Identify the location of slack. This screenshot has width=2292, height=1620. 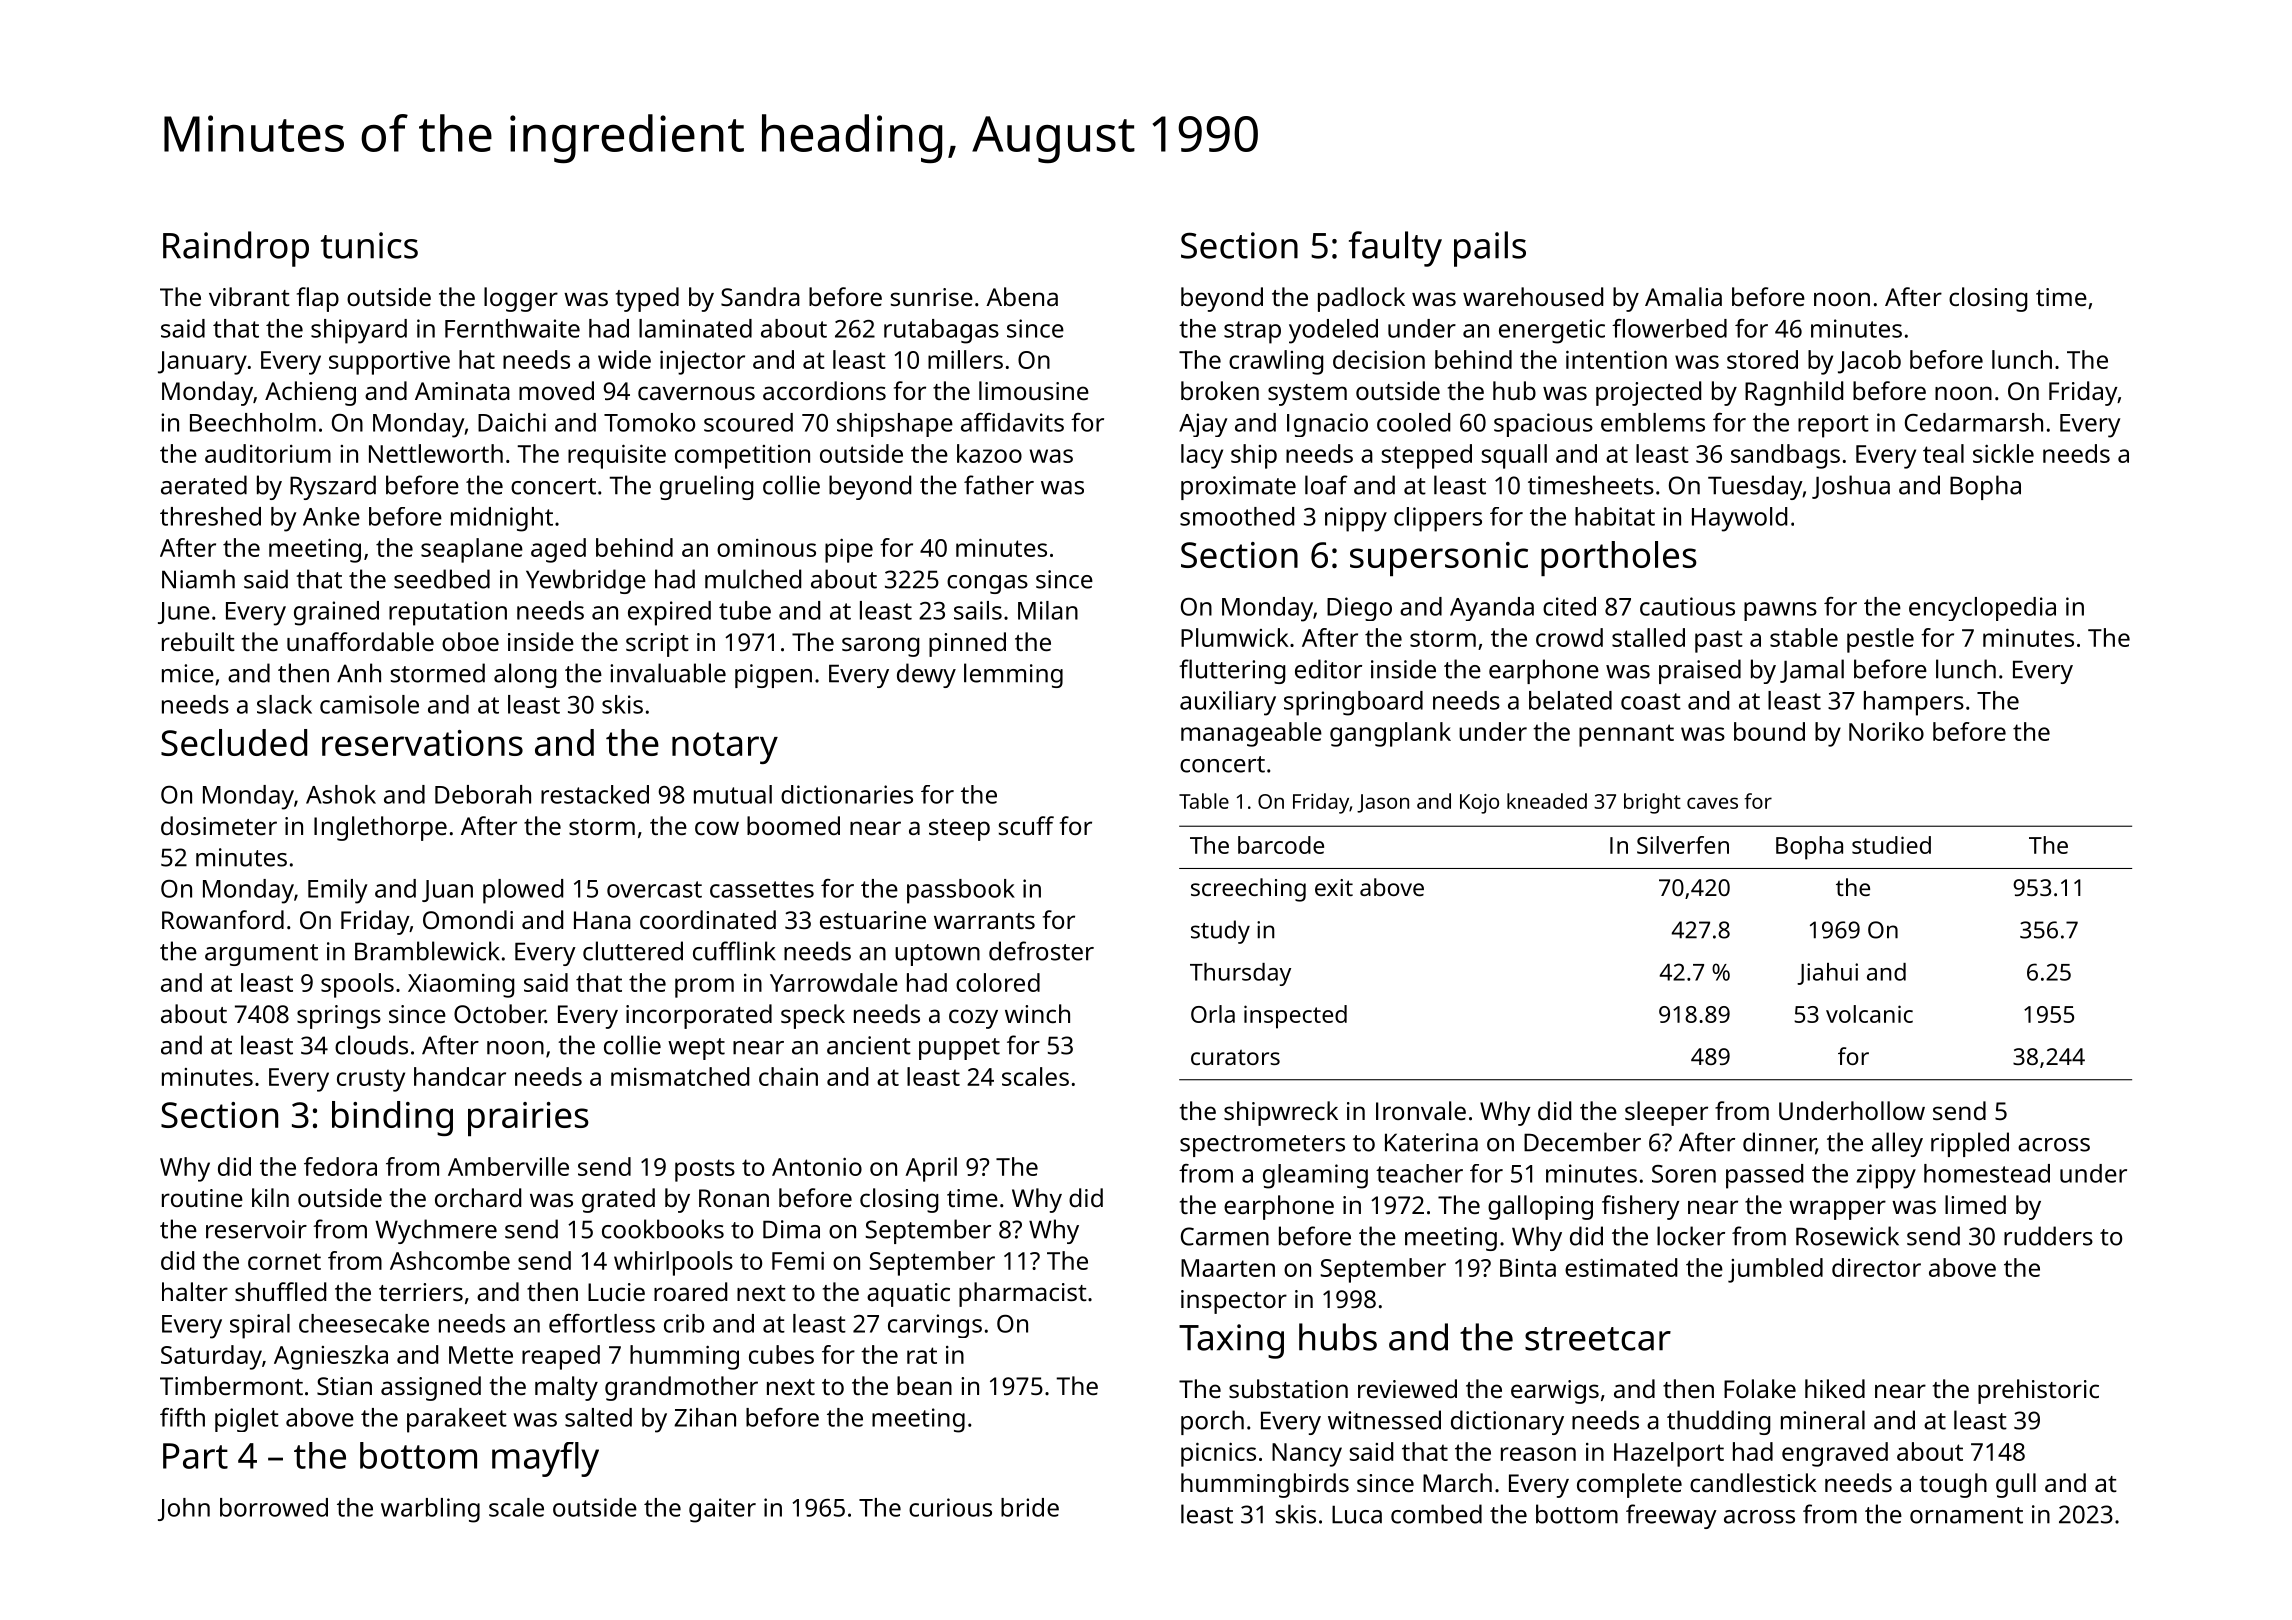
(284, 704).
